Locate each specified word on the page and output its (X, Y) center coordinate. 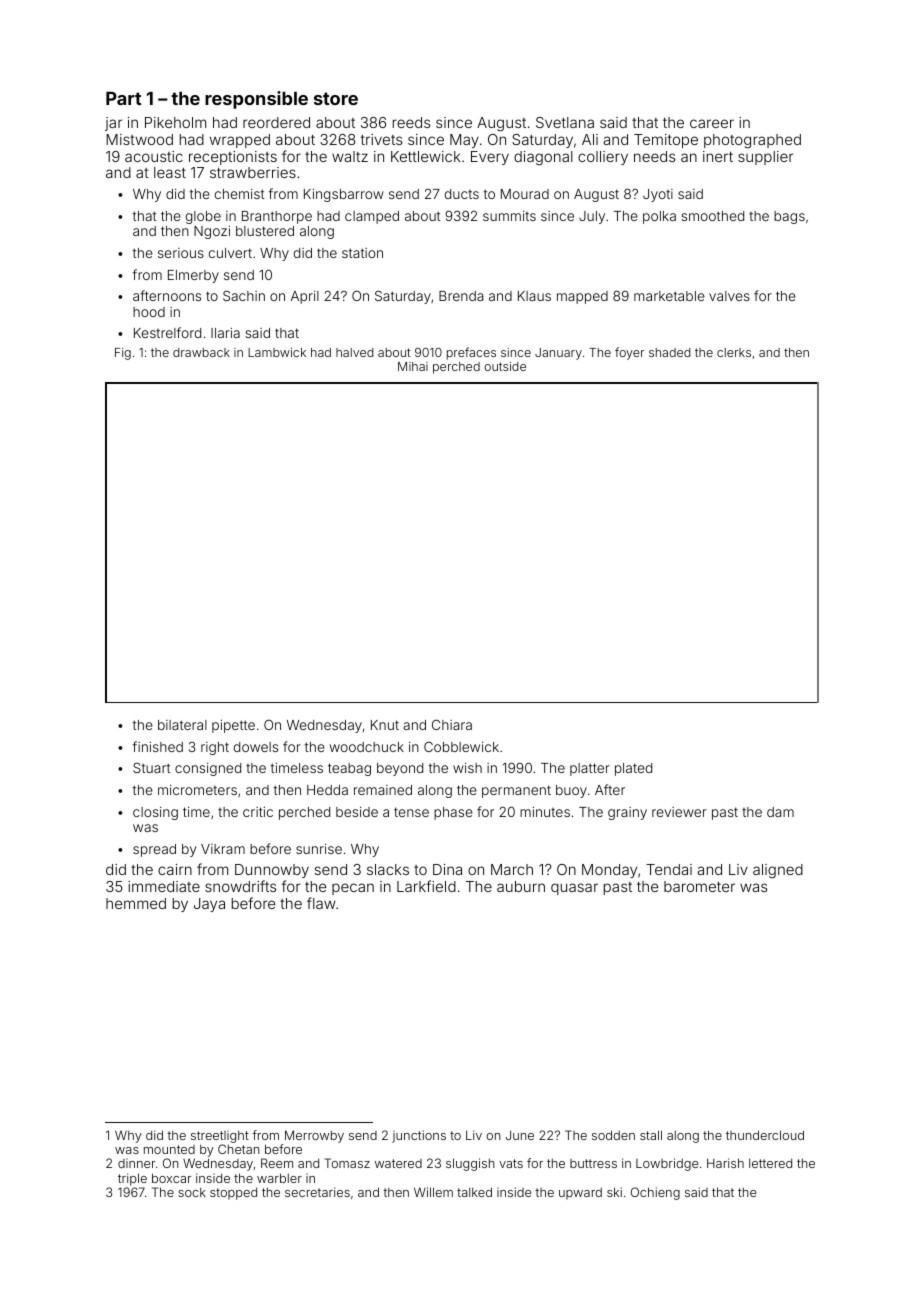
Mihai (413, 366)
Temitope (666, 141)
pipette (233, 726)
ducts (462, 194)
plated (633, 769)
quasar (574, 889)
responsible (256, 100)
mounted (169, 1149)
